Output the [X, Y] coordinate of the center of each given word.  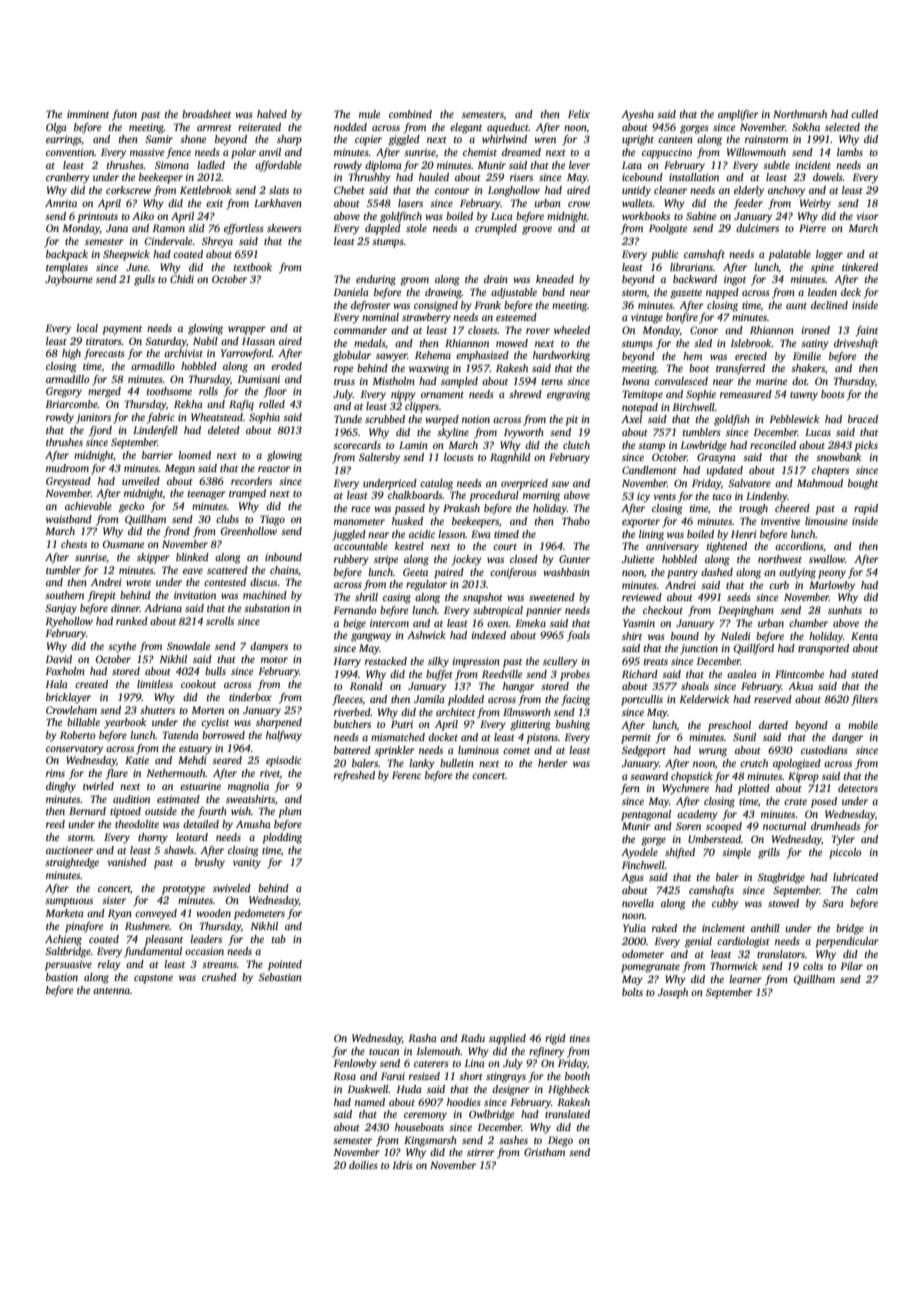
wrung [713, 752]
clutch [576, 445]
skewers [284, 228]
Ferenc [406, 775]
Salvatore [749, 483]
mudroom [67, 468]
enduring [376, 280]
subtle [776, 165]
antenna [111, 991]
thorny [153, 838]
